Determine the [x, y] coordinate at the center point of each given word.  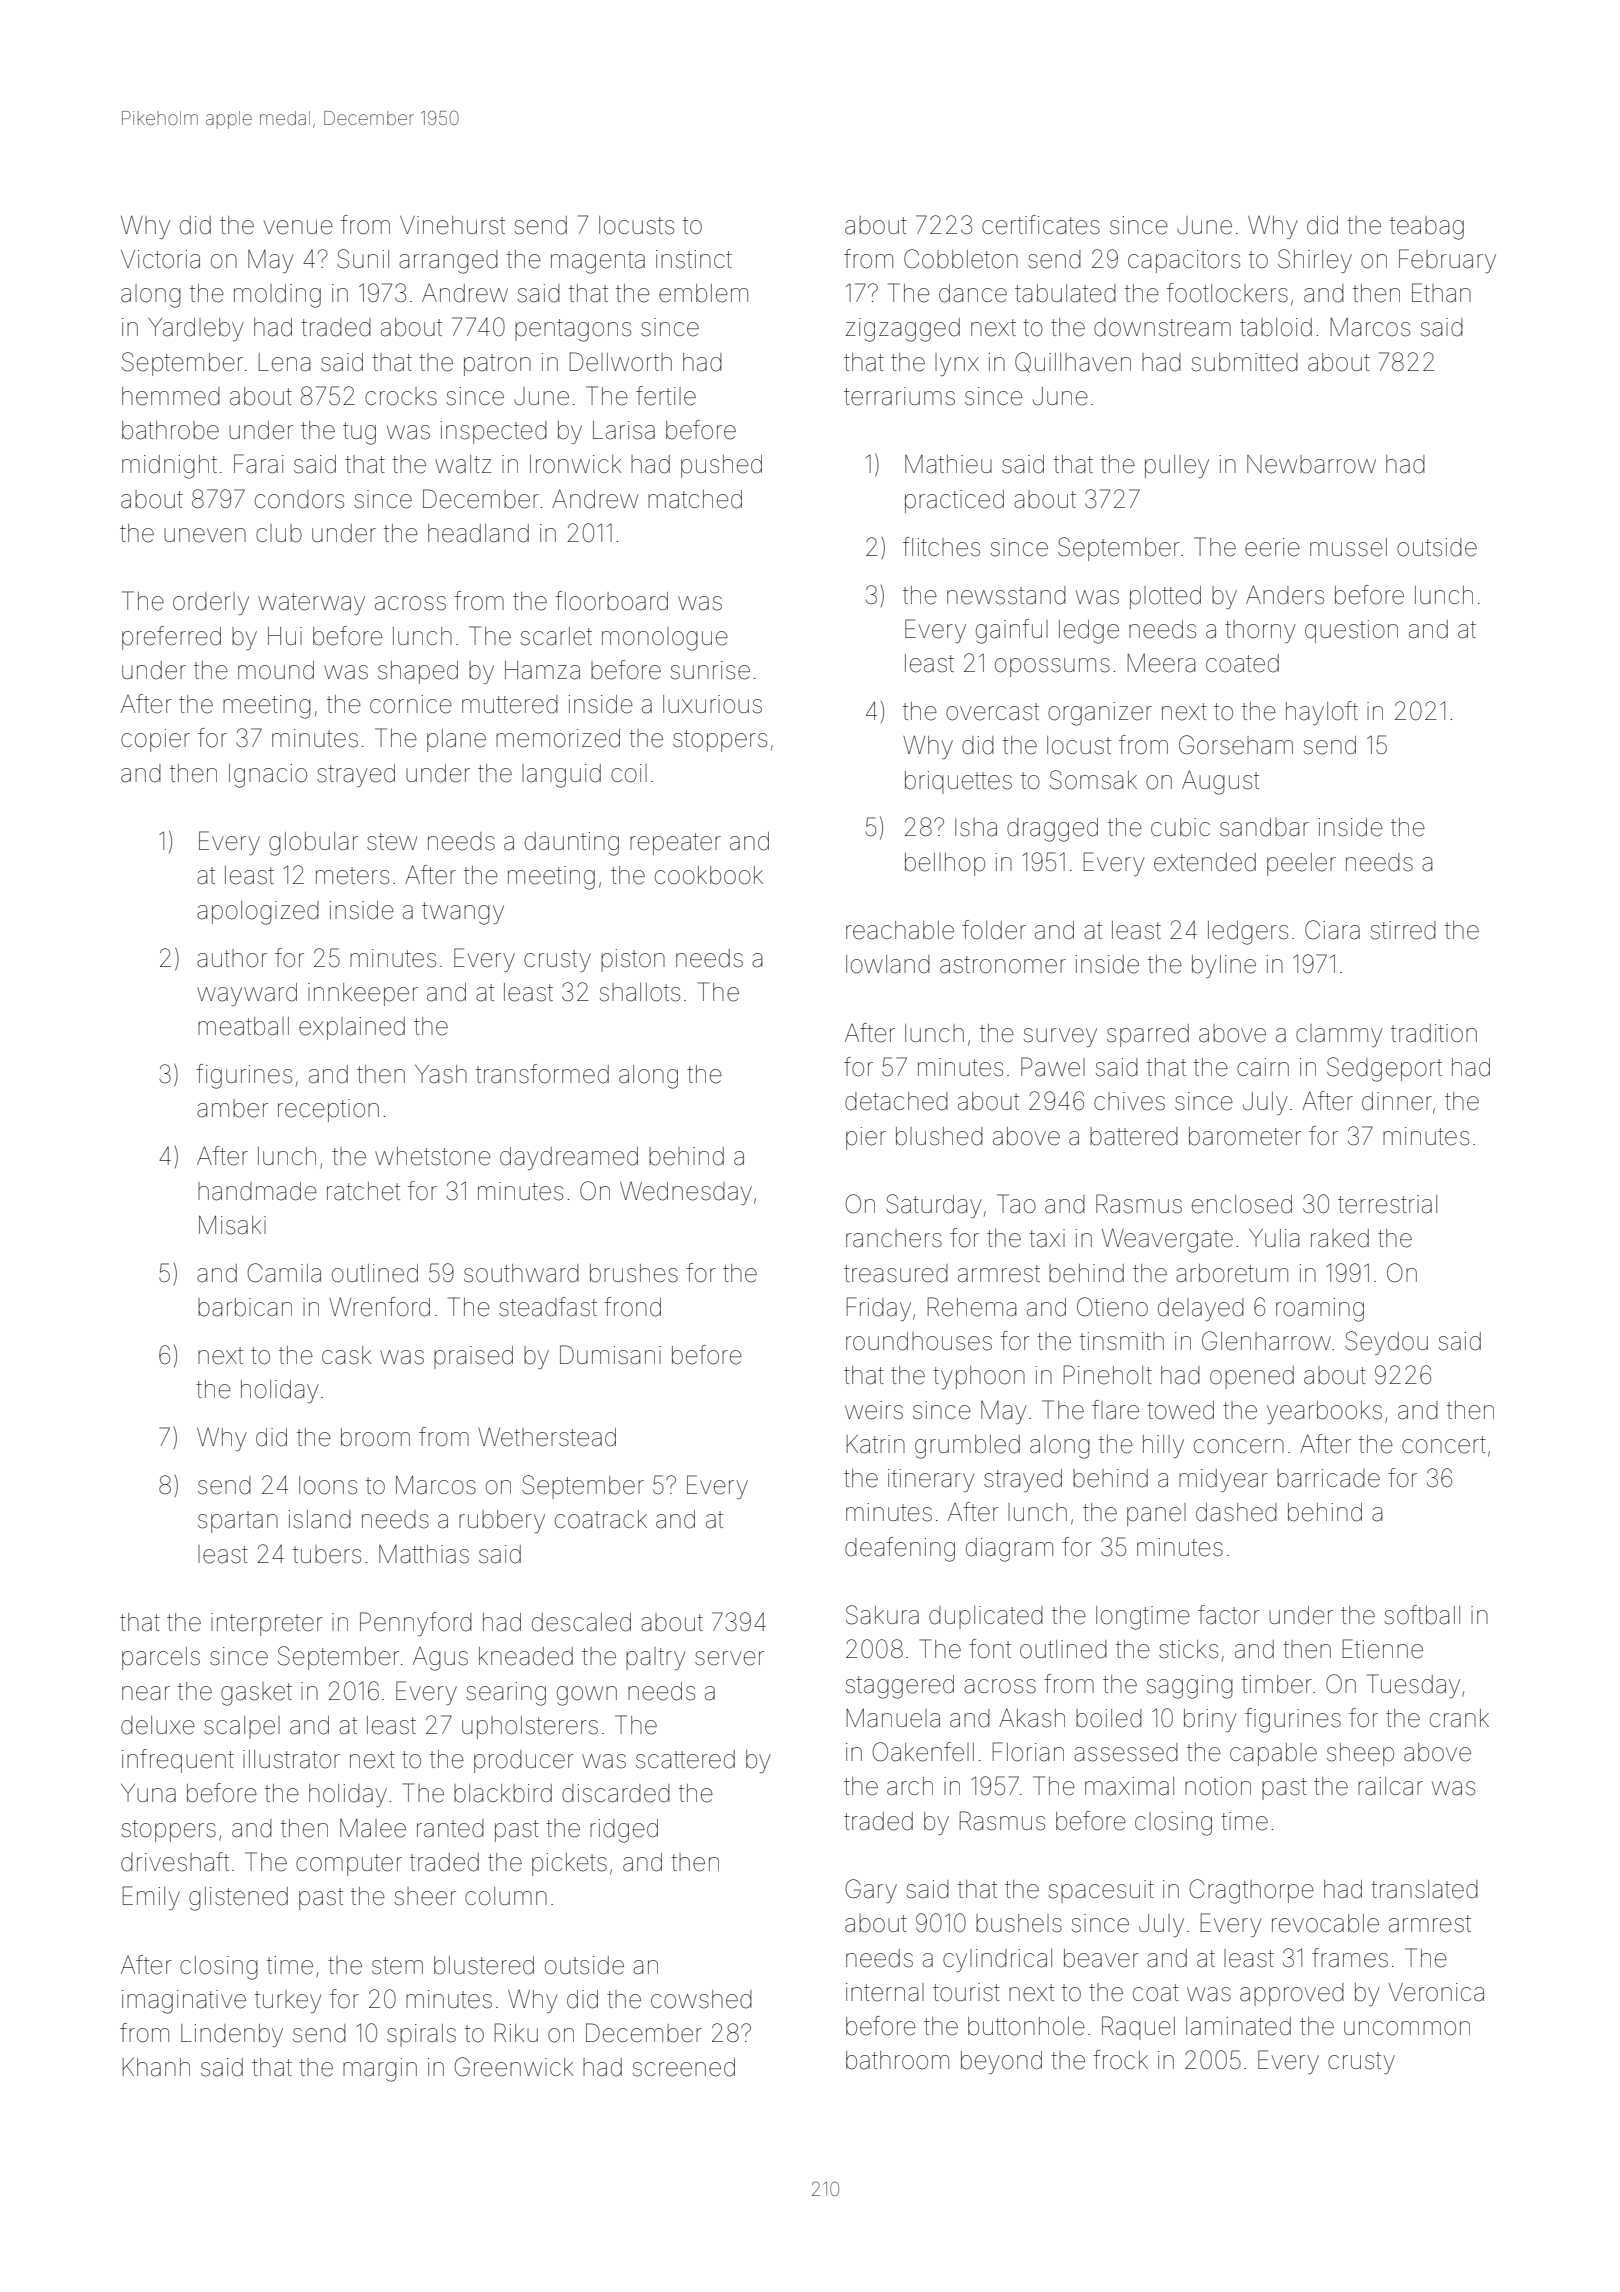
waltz [463, 464]
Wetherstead [547, 1437]
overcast [992, 712]
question [1351, 631]
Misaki [232, 1225]
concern [1239, 1446]
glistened [238, 1899]
